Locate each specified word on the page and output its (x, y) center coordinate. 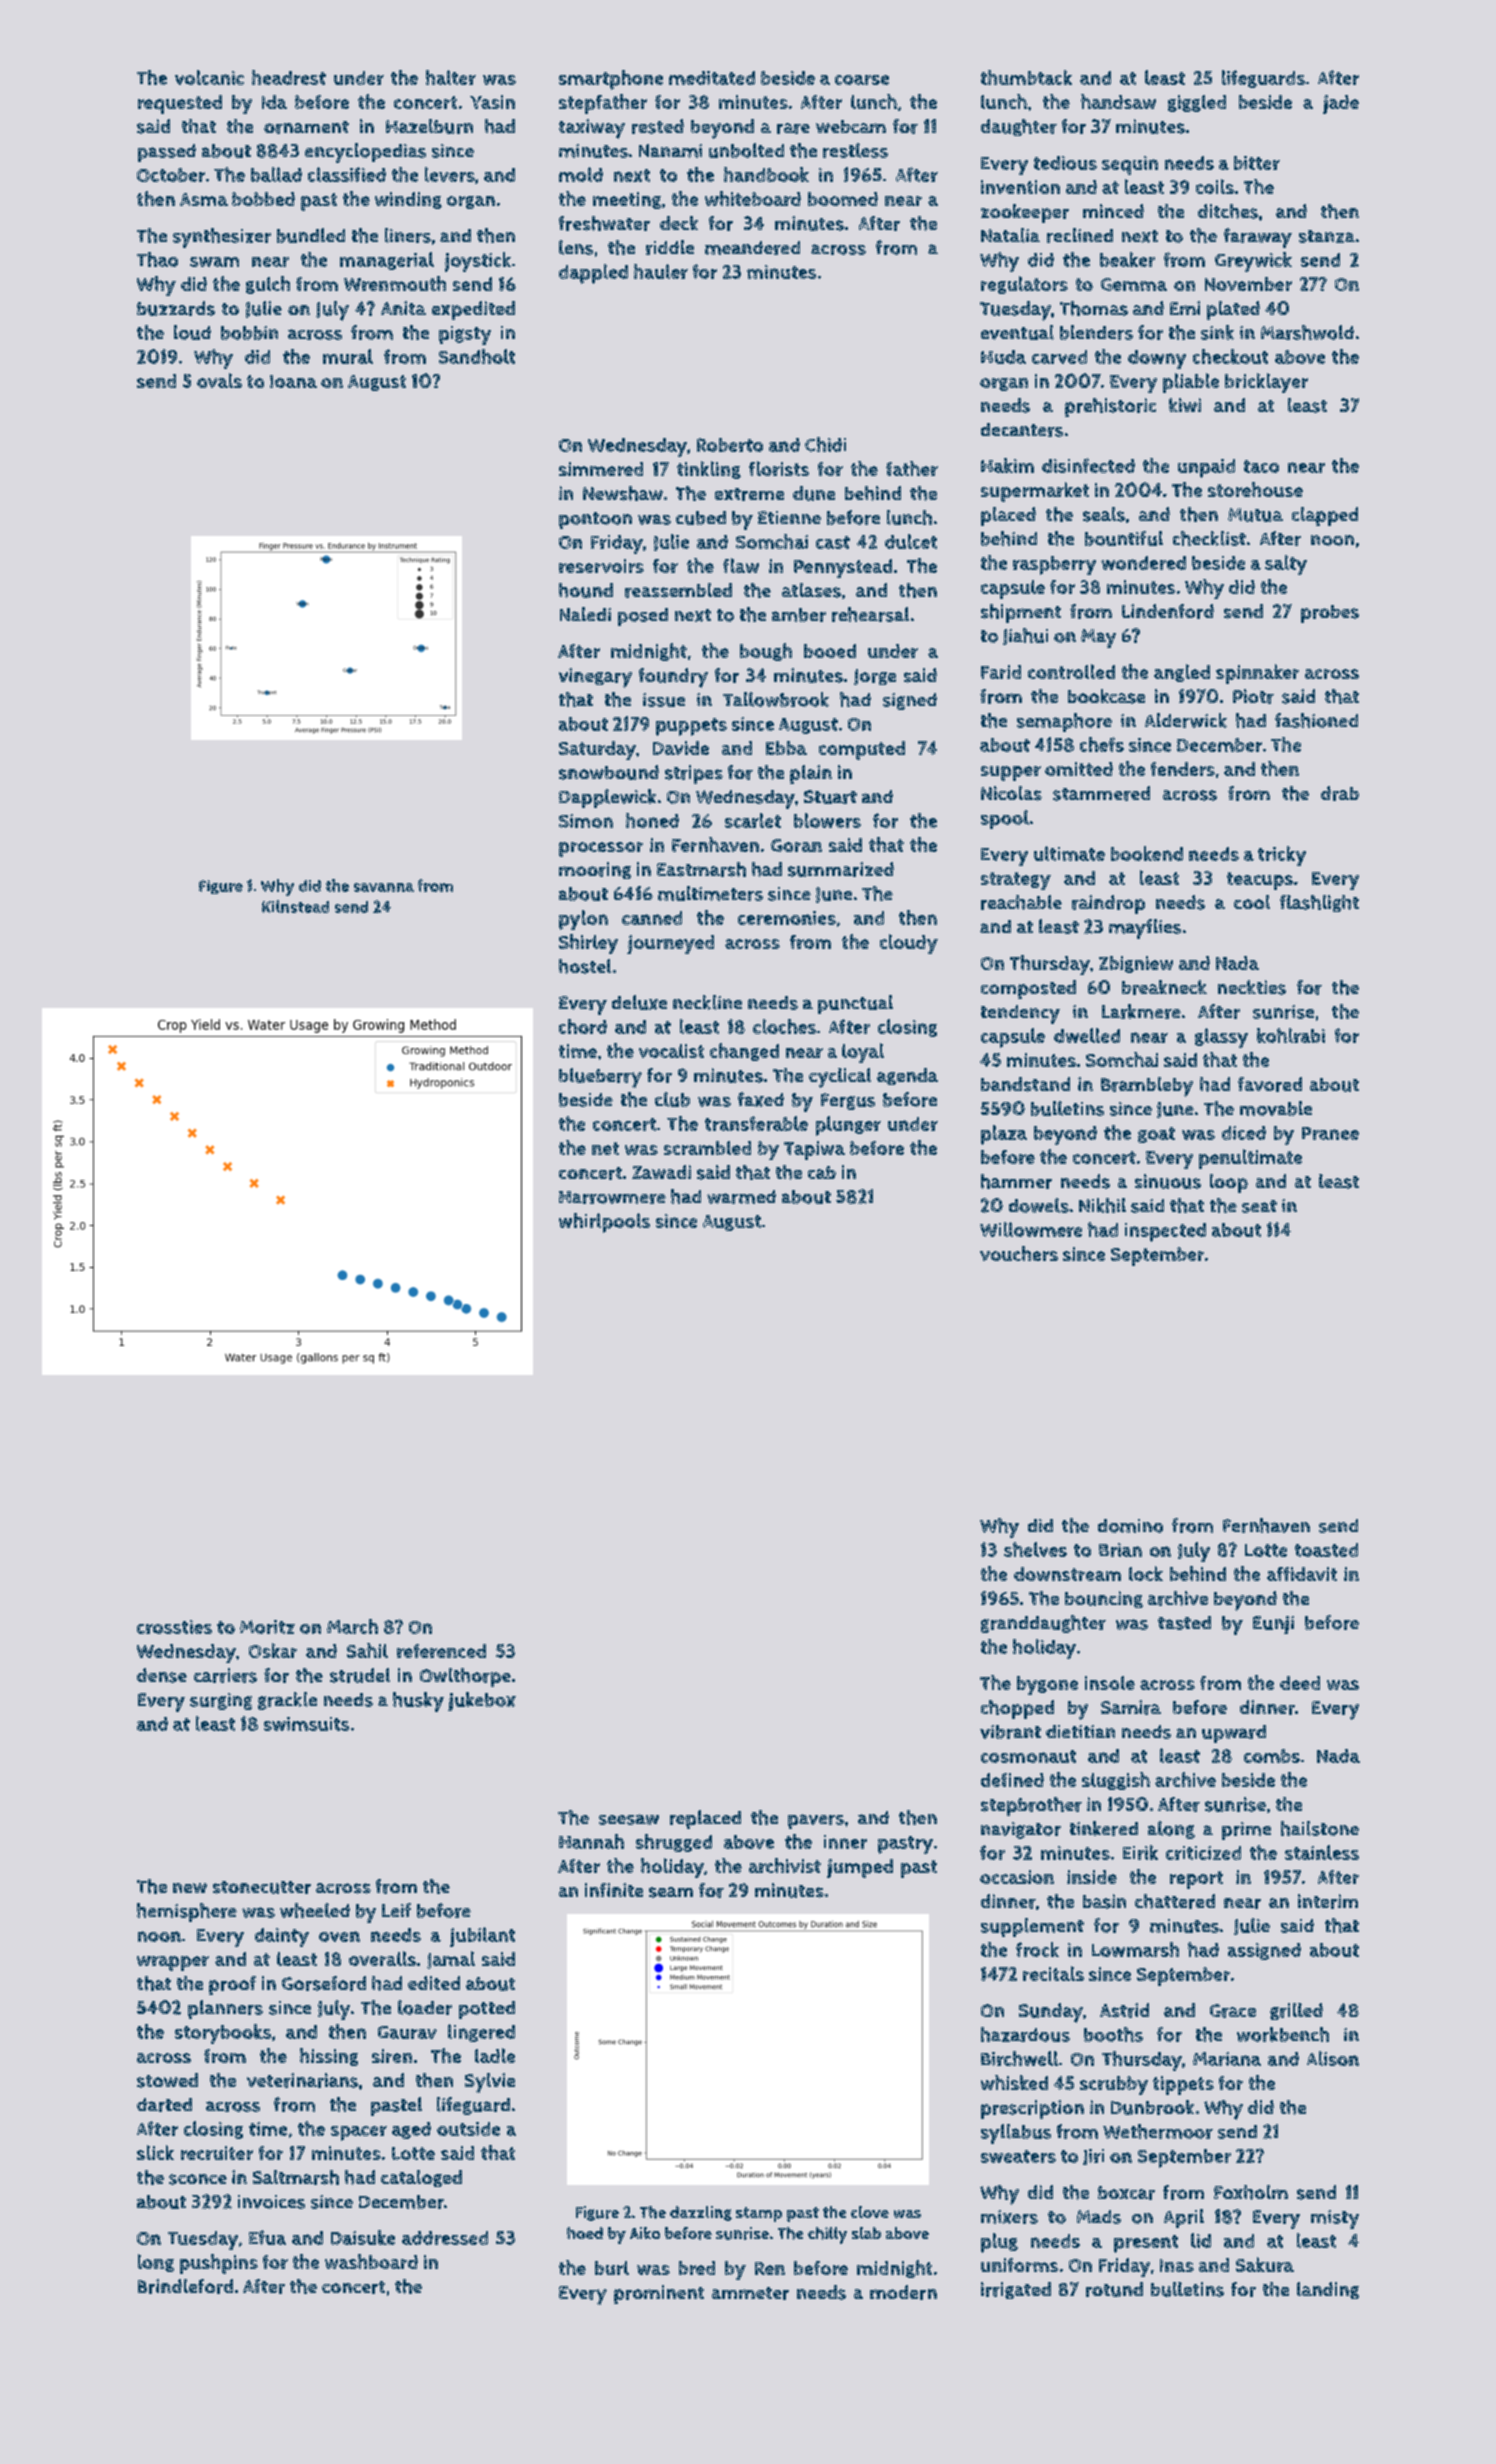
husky (418, 1702)
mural (348, 356)
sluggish (1116, 1781)
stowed (167, 2080)
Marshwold (1307, 332)
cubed (701, 518)
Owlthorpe (465, 1677)
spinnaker (1257, 674)
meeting (627, 200)
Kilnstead (295, 906)
